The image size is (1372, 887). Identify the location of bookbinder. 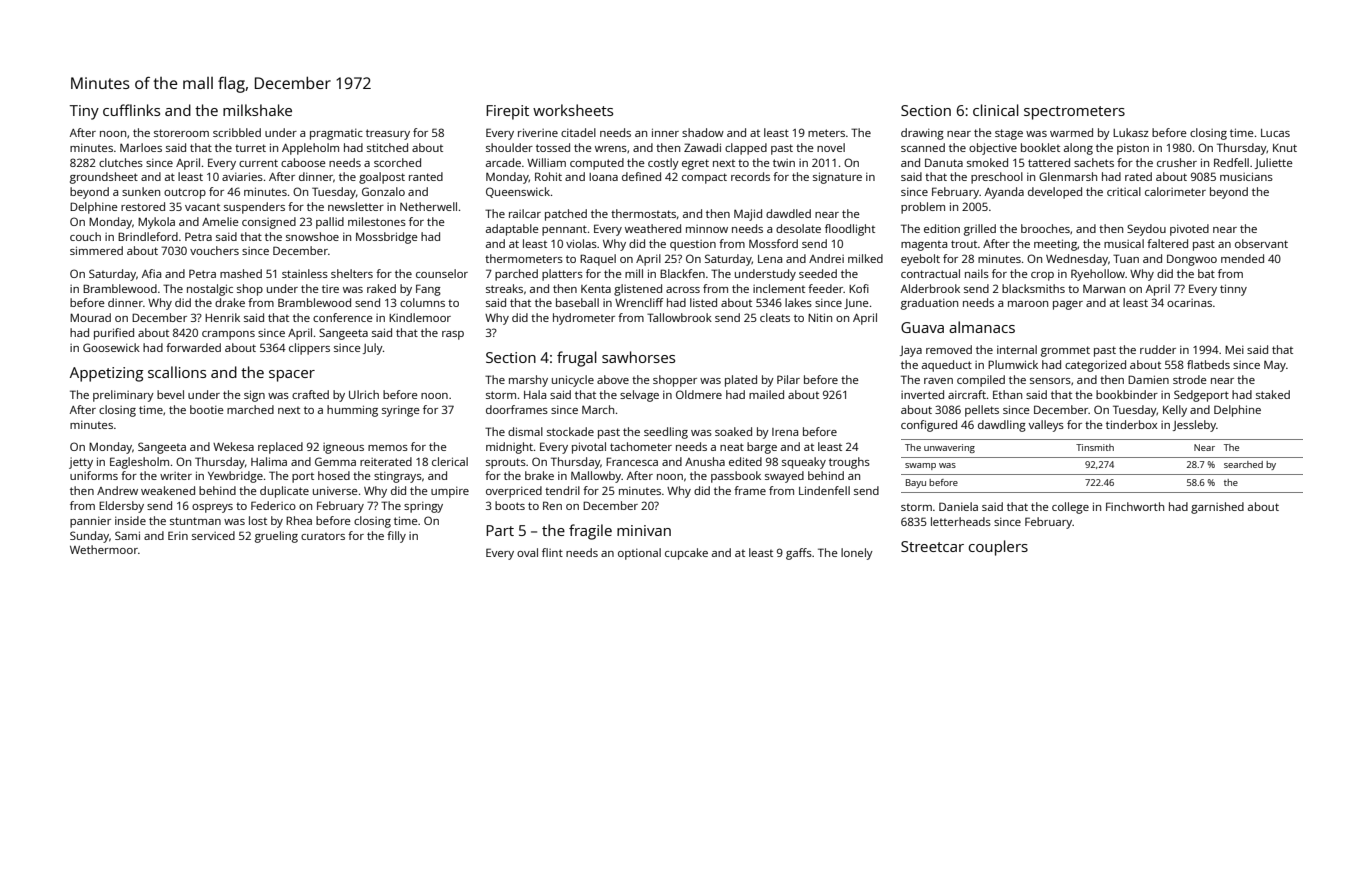
(1127, 394).
